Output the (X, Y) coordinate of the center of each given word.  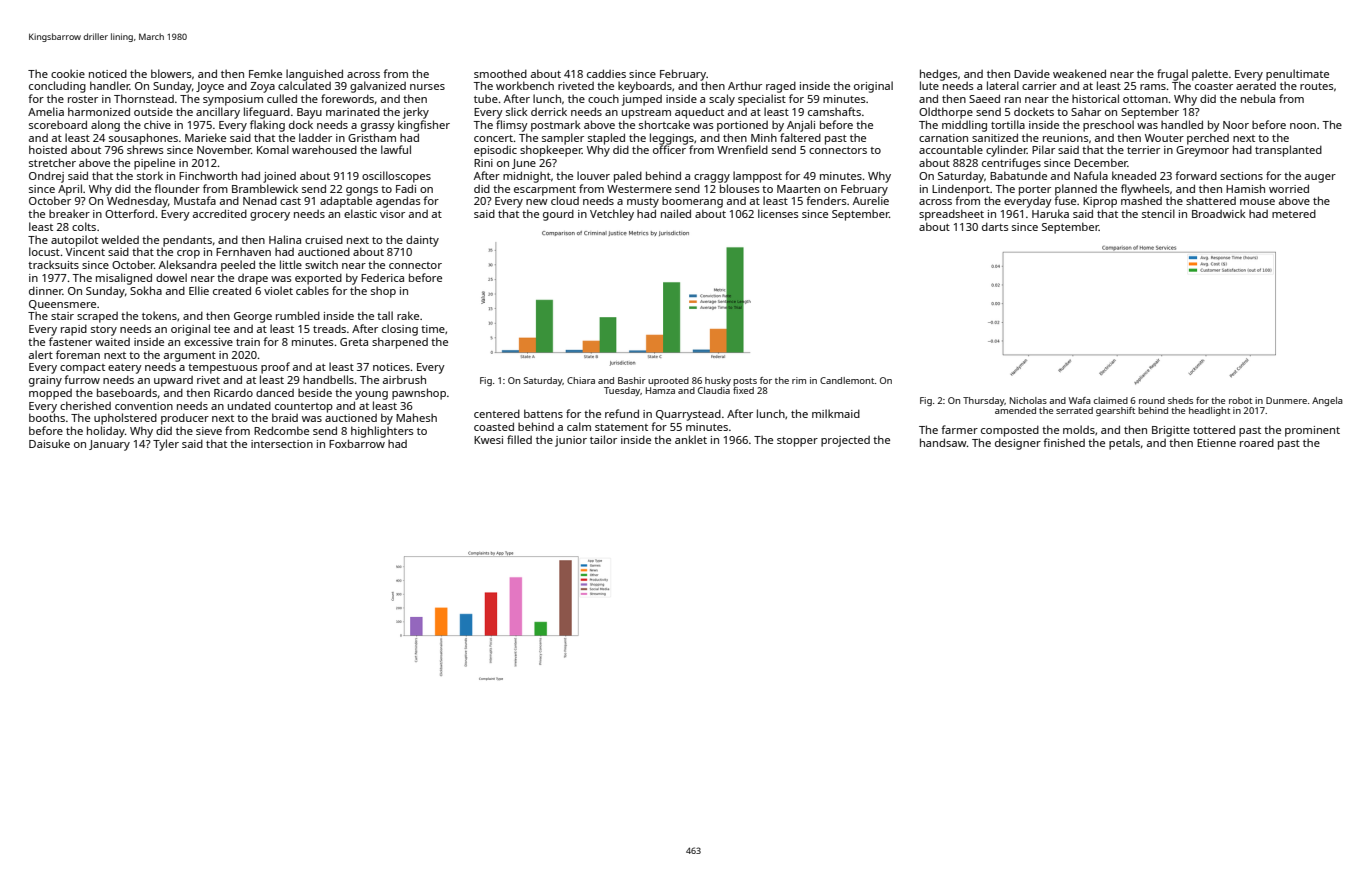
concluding (57, 87)
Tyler (166, 445)
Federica (382, 278)
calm (579, 426)
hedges (939, 75)
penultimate (1297, 75)
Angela (1327, 401)
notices (391, 367)
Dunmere (1286, 400)
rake (408, 315)
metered (1294, 213)
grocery (270, 216)
